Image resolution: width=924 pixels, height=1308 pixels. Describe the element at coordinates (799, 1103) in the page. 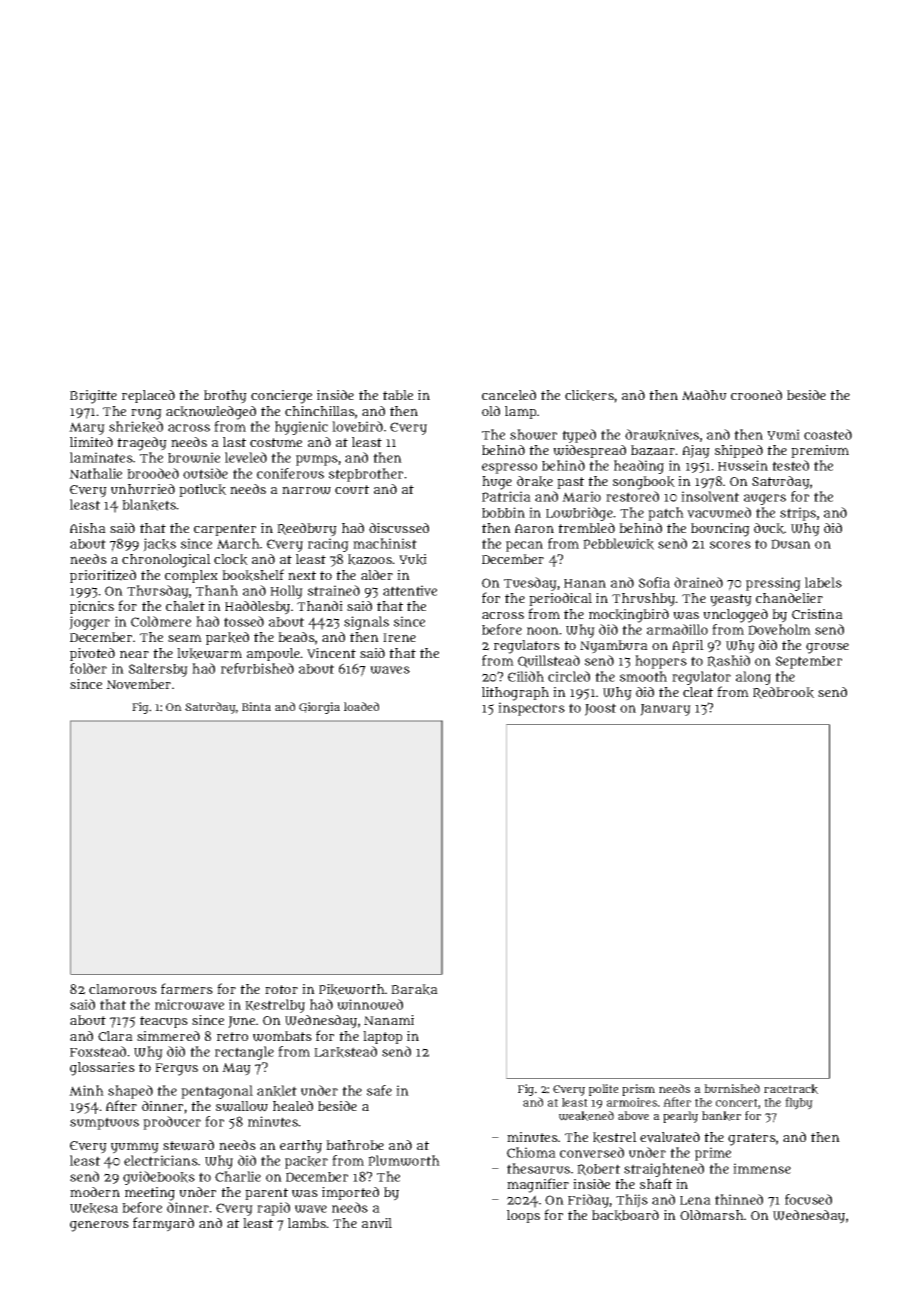

I see `flyby` at that location.
